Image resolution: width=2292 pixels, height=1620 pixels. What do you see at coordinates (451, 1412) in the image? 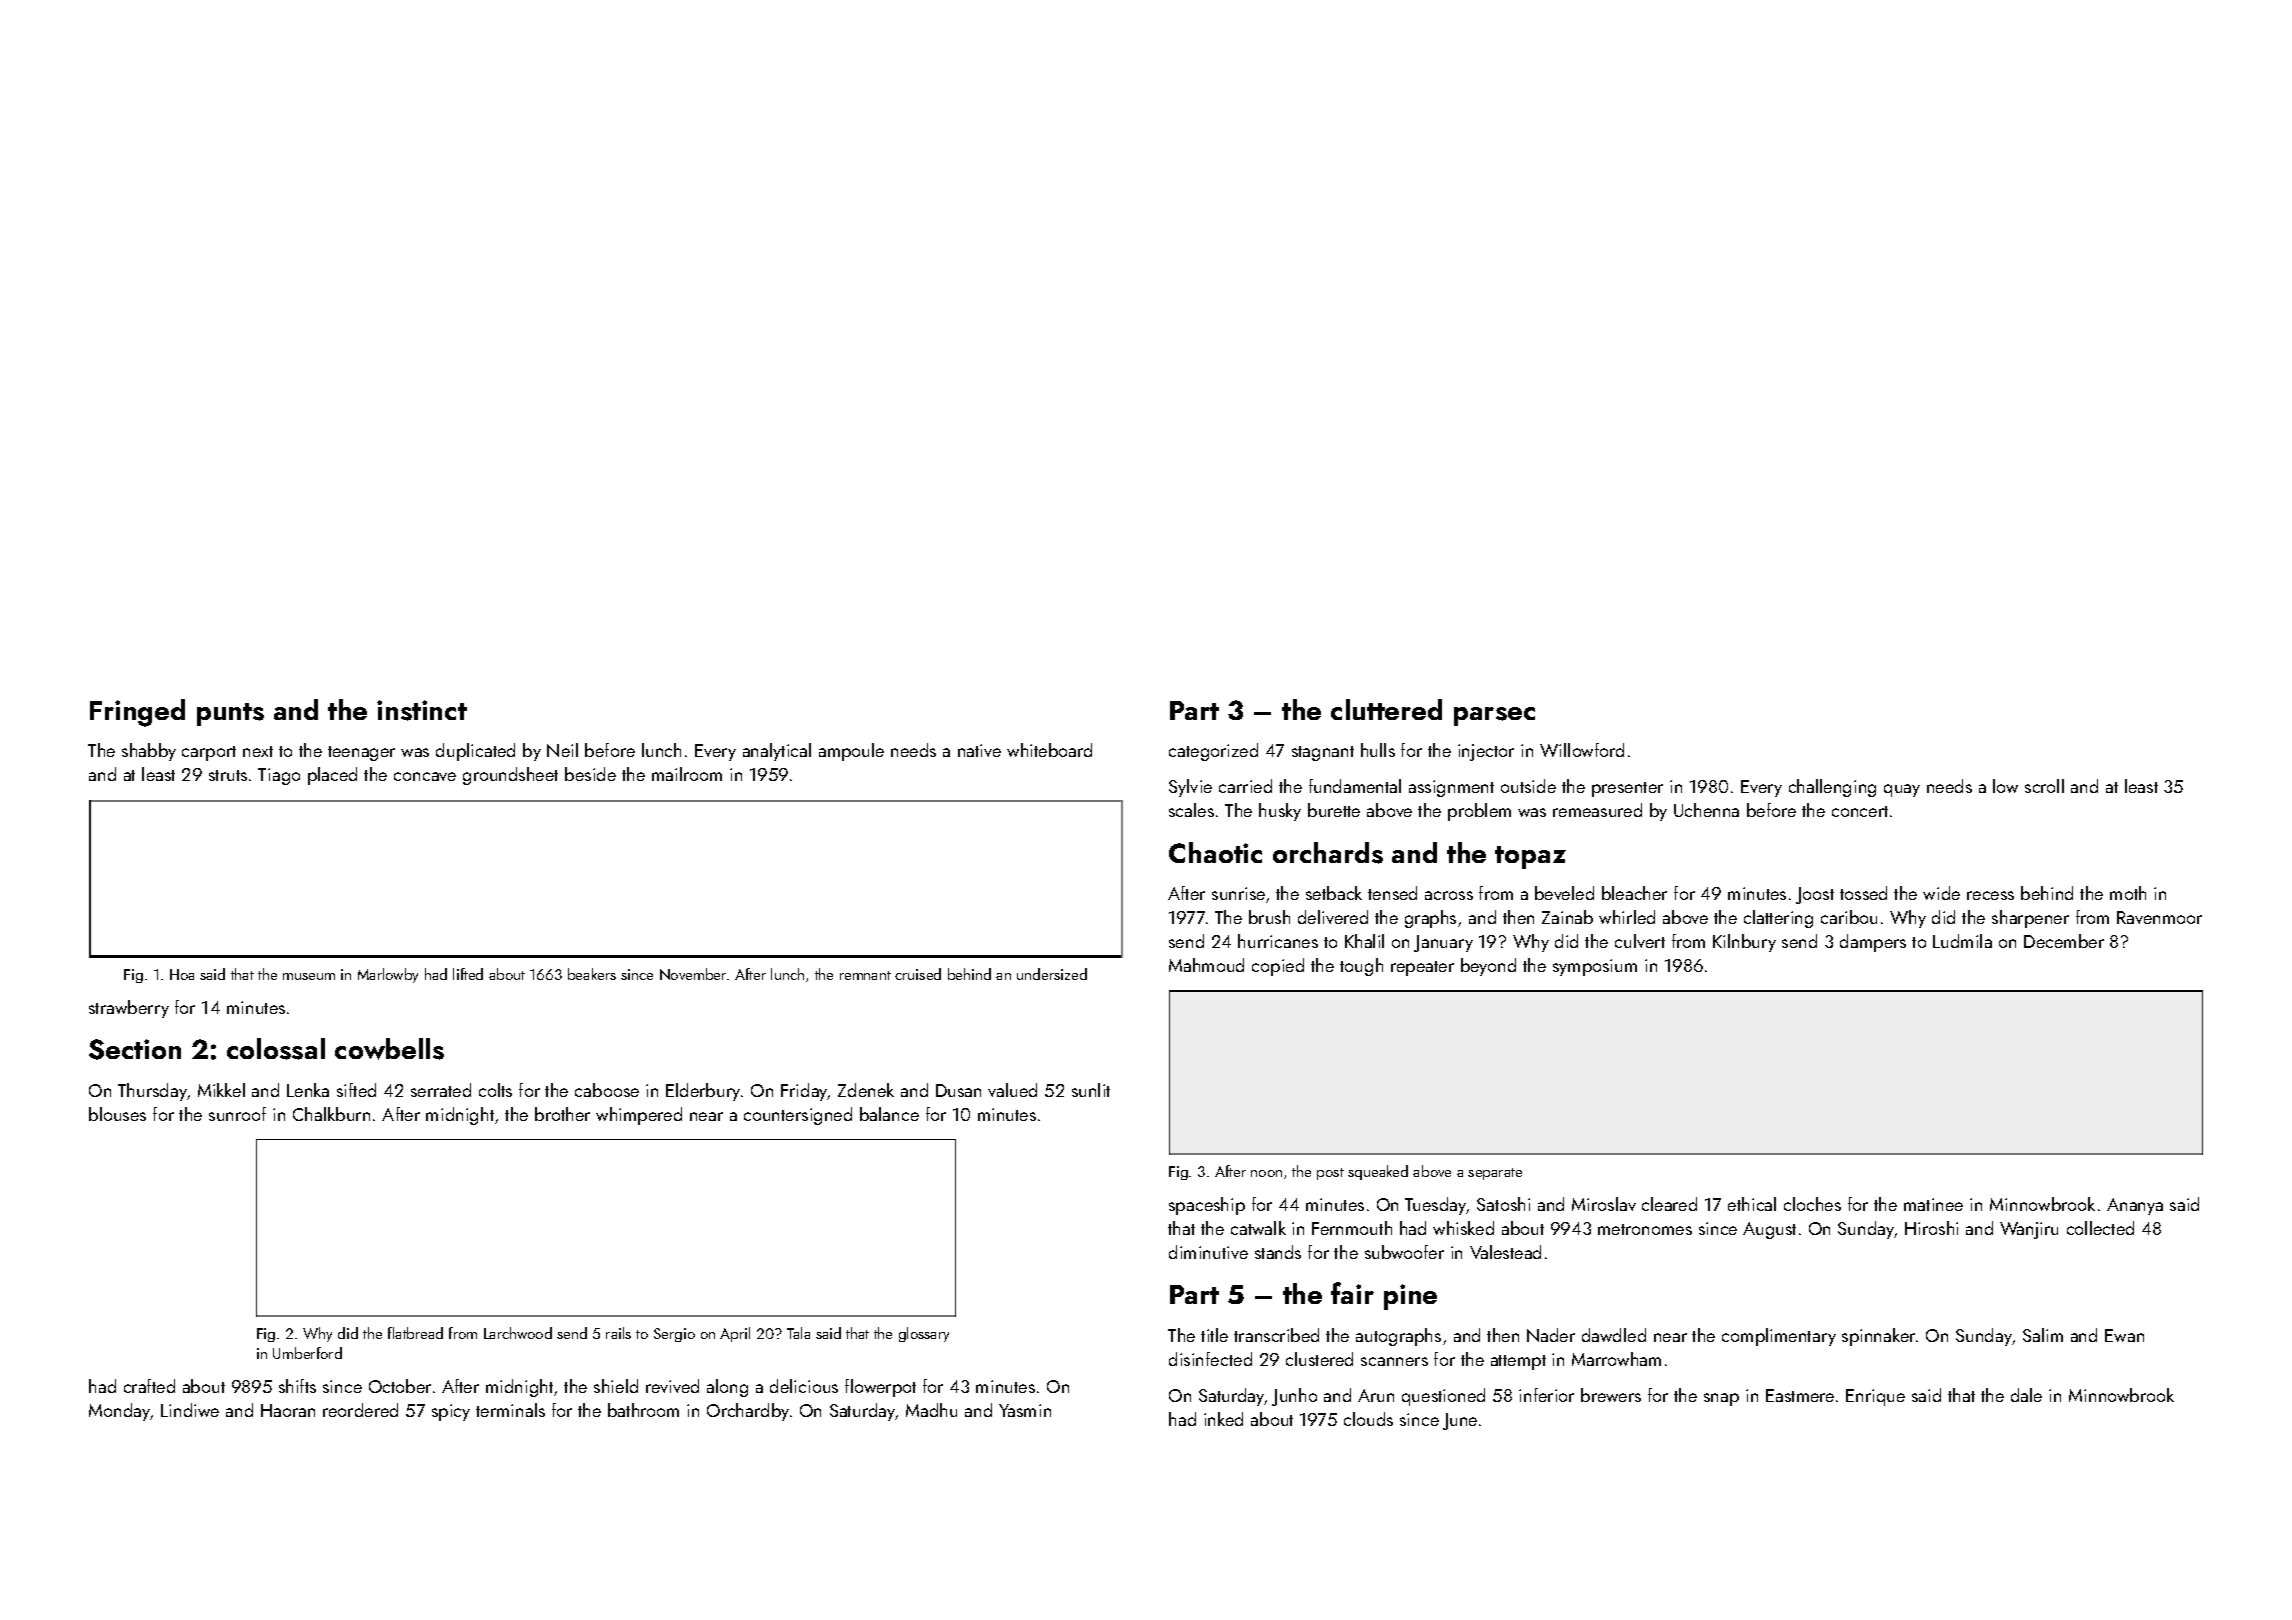
I see `spicy` at bounding box center [451, 1412].
